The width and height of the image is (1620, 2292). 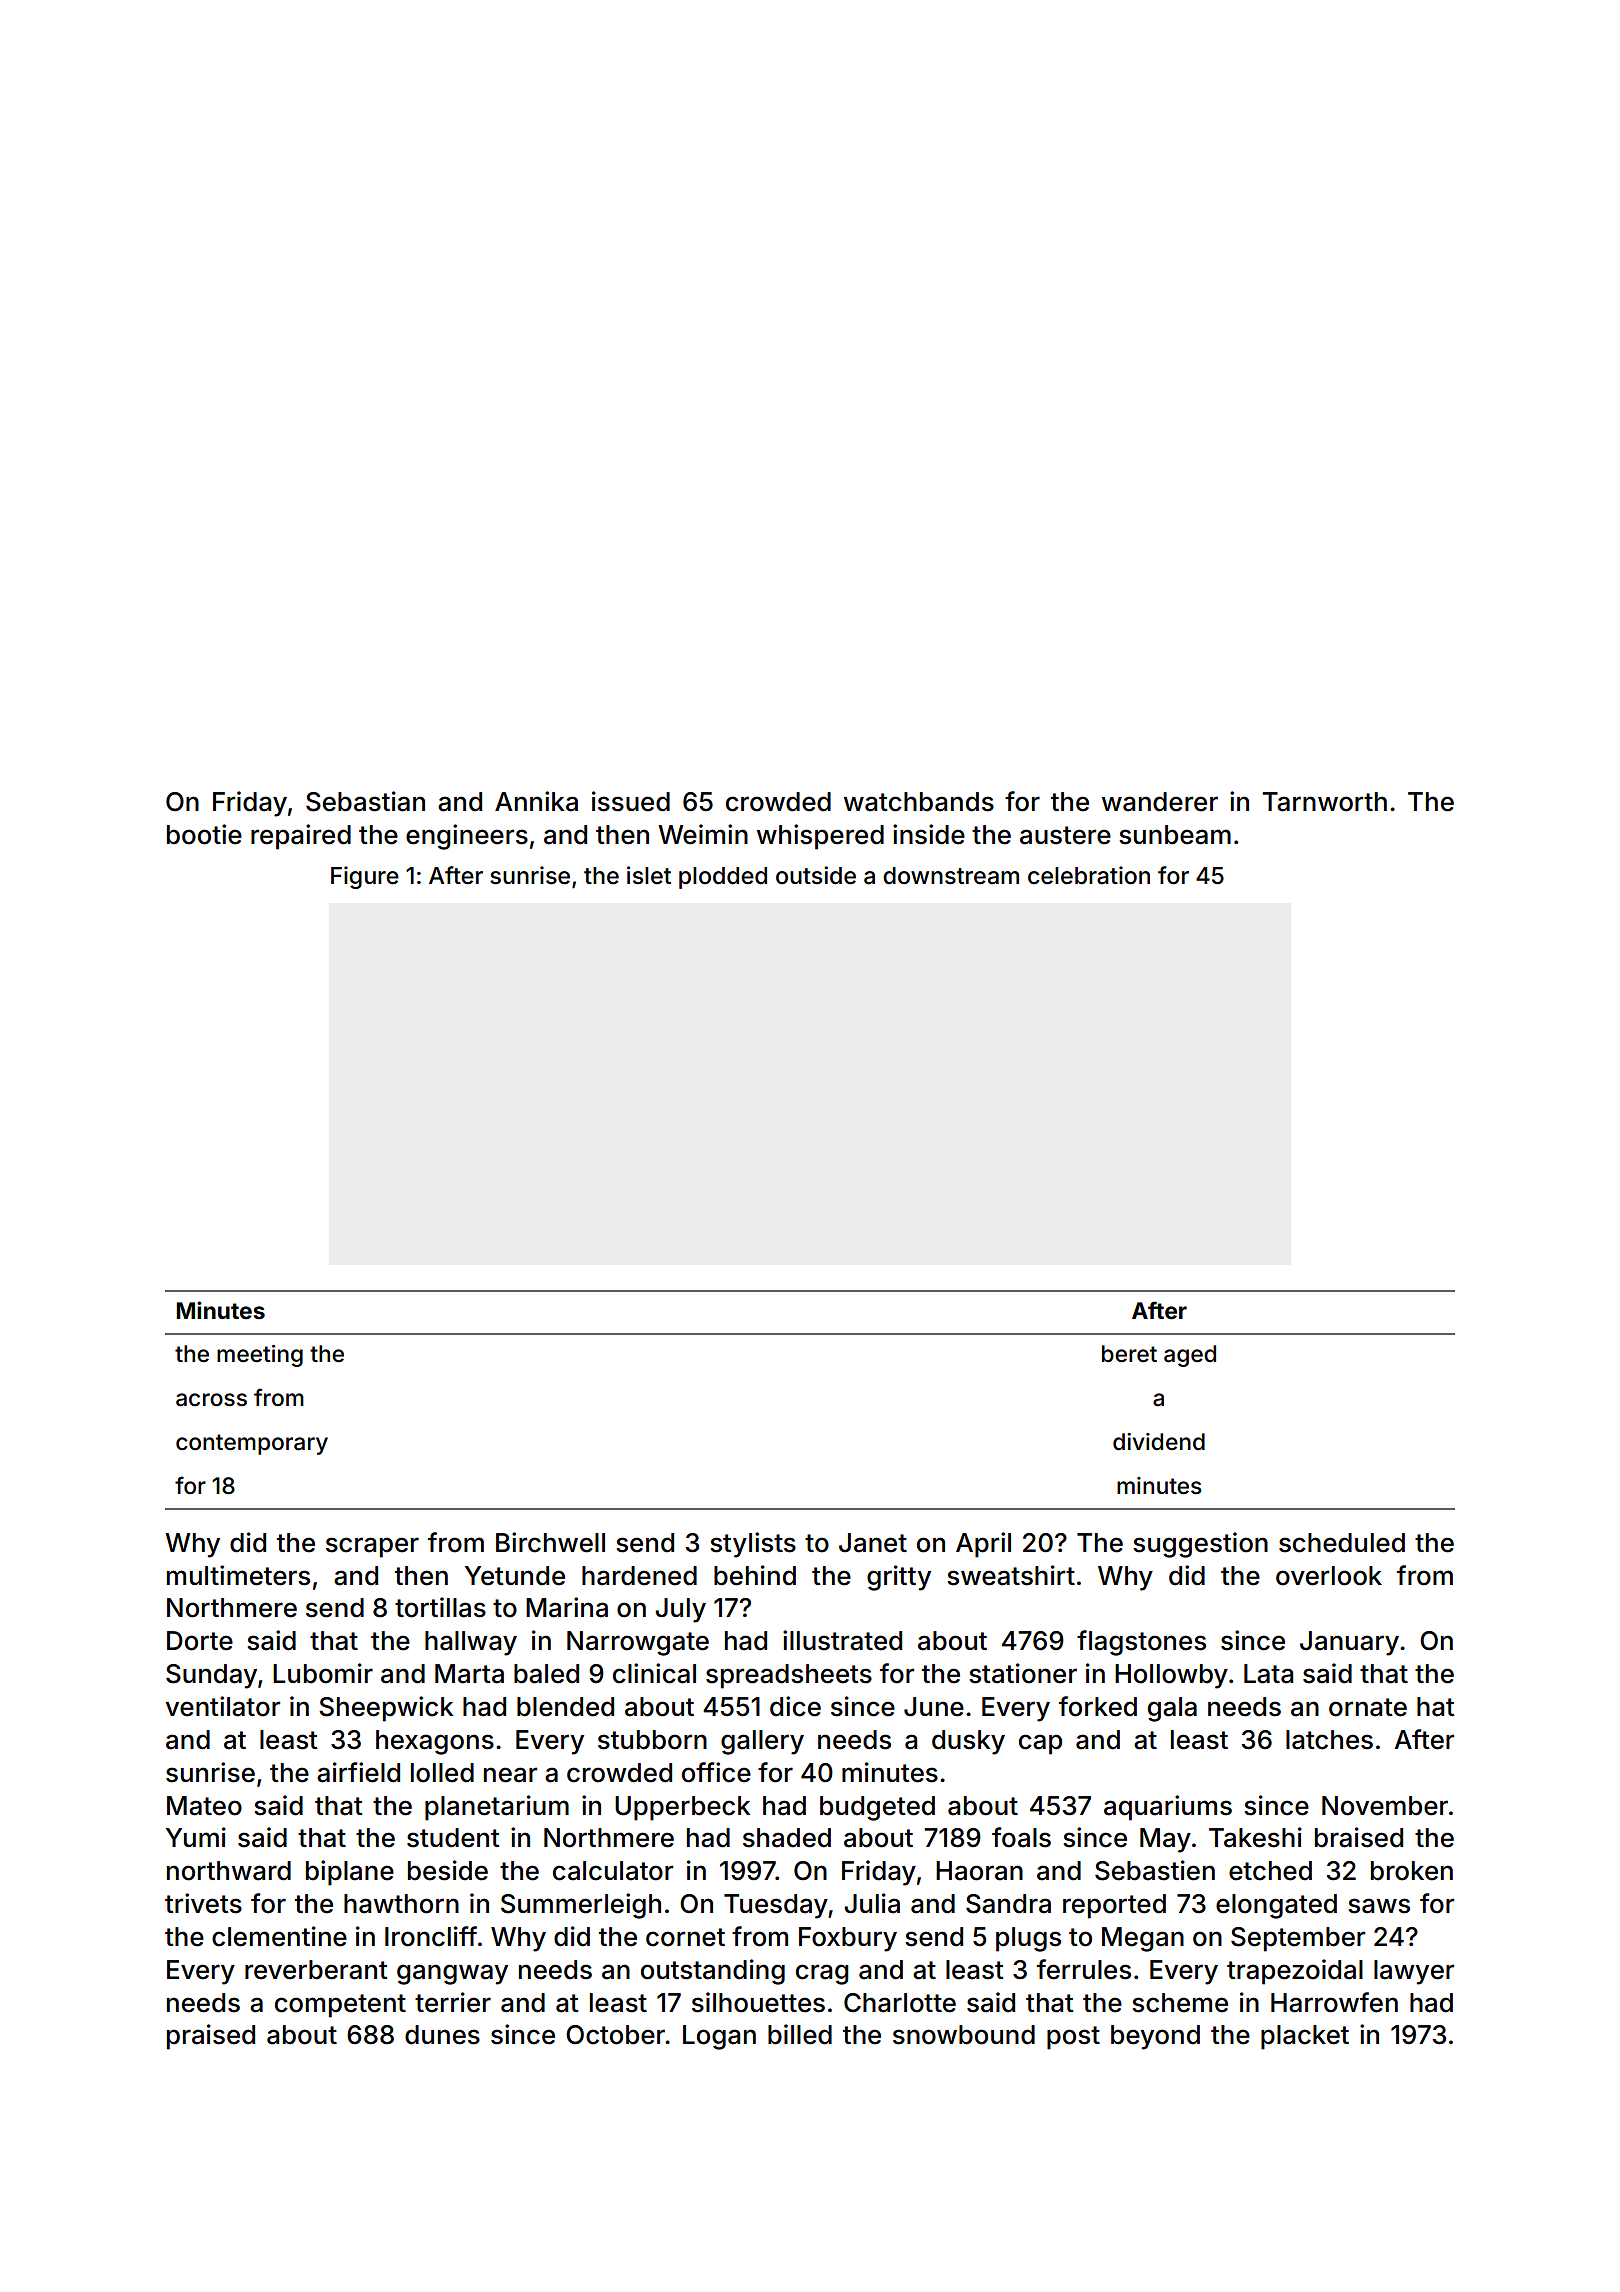 What do you see at coordinates (365, 877) in the image?
I see `Figure` at bounding box center [365, 877].
